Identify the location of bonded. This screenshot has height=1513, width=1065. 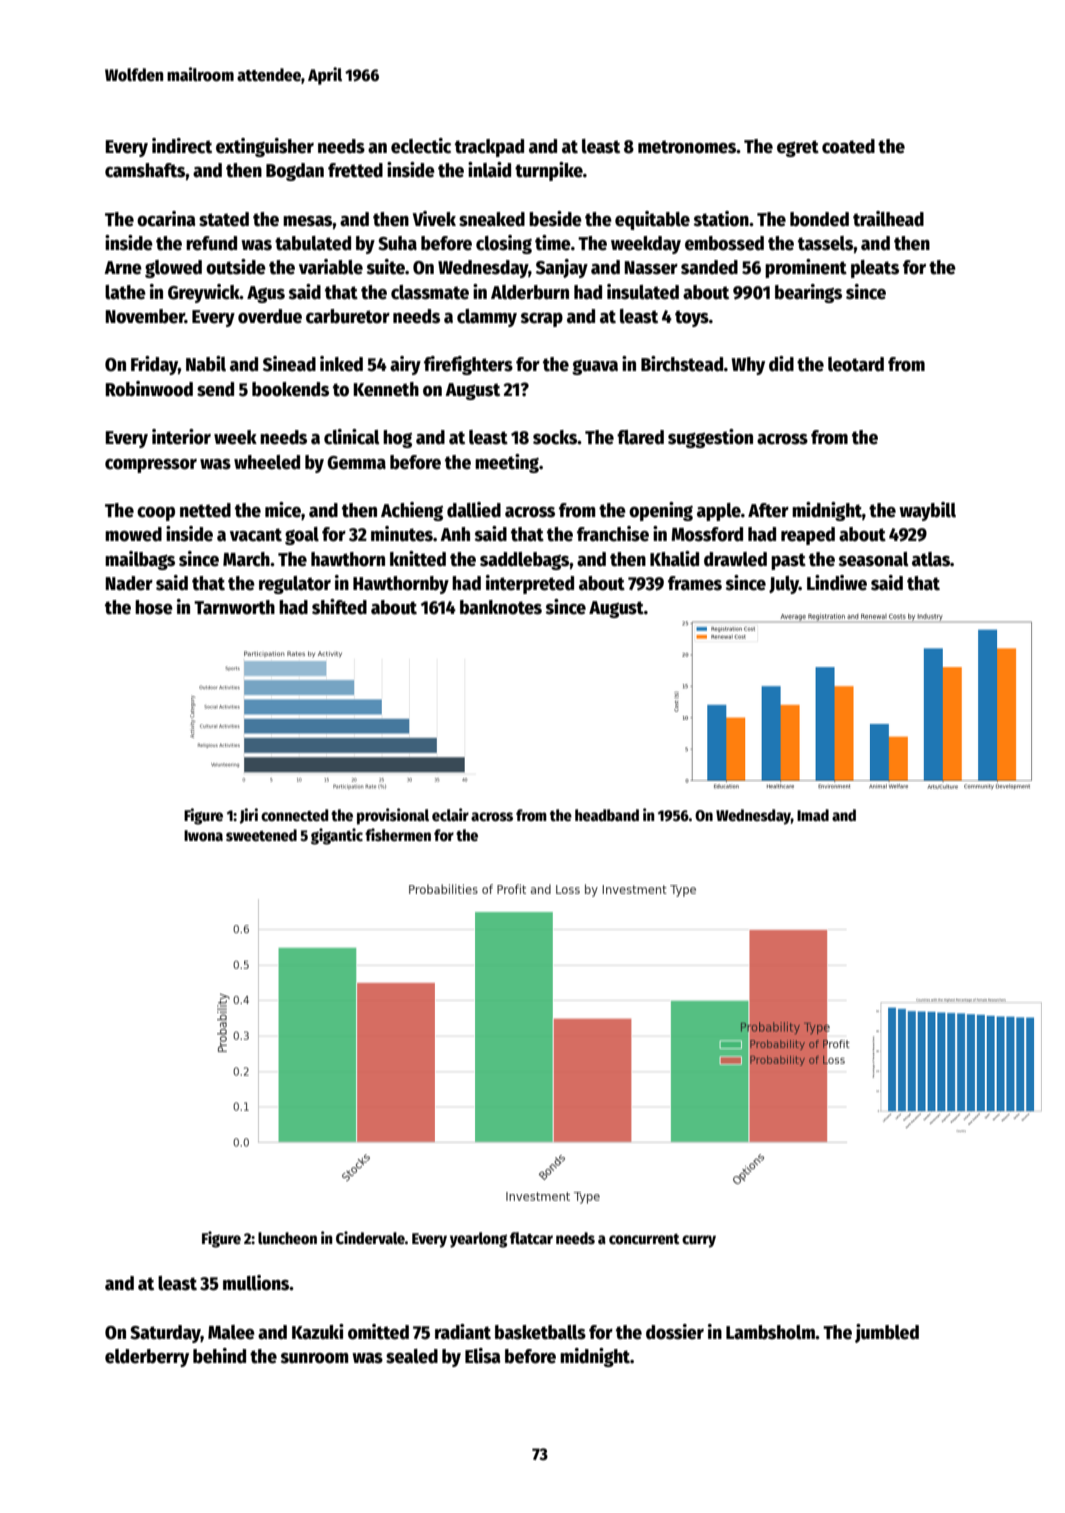
(819, 219).
